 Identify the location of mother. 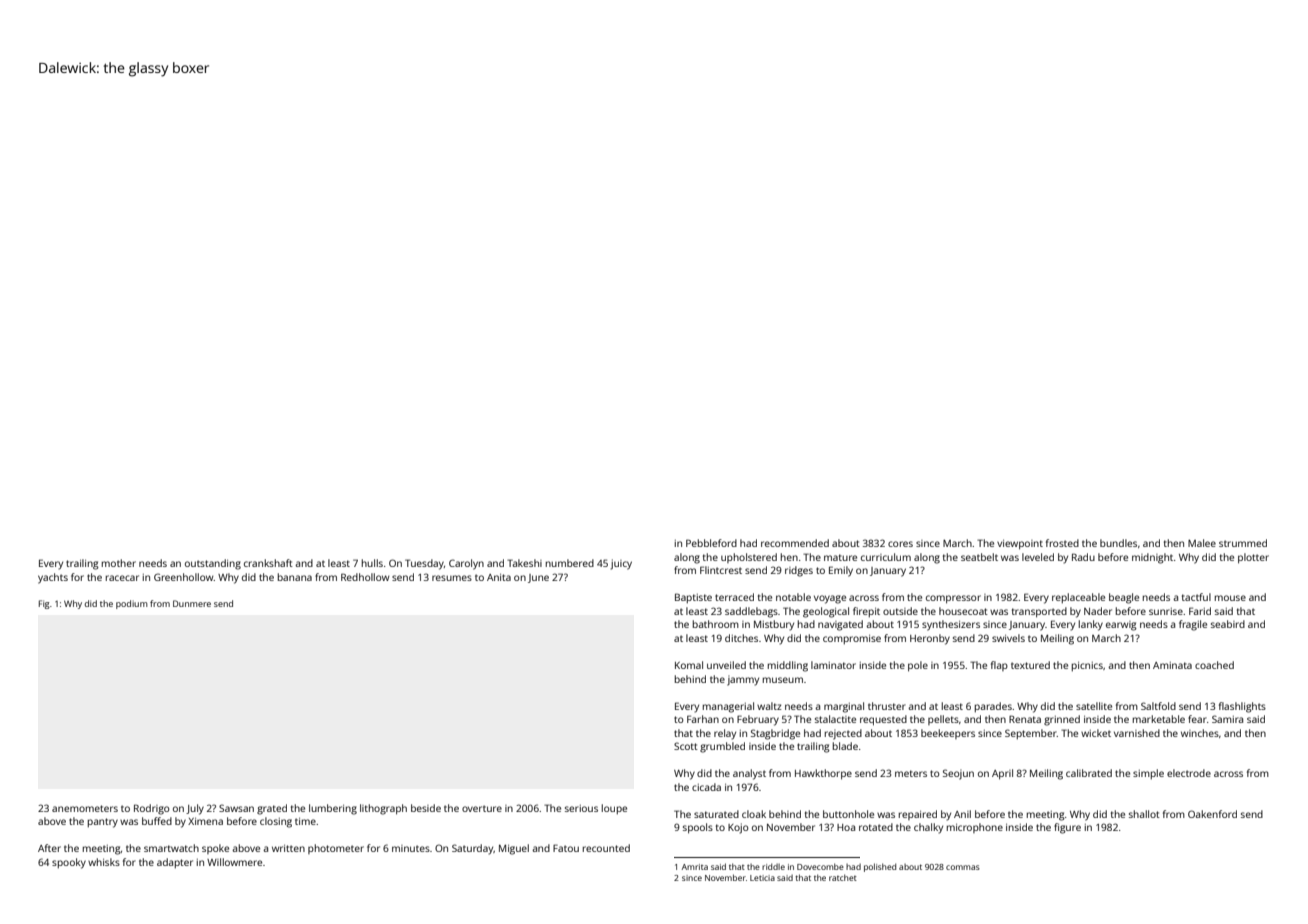
(119, 563).
